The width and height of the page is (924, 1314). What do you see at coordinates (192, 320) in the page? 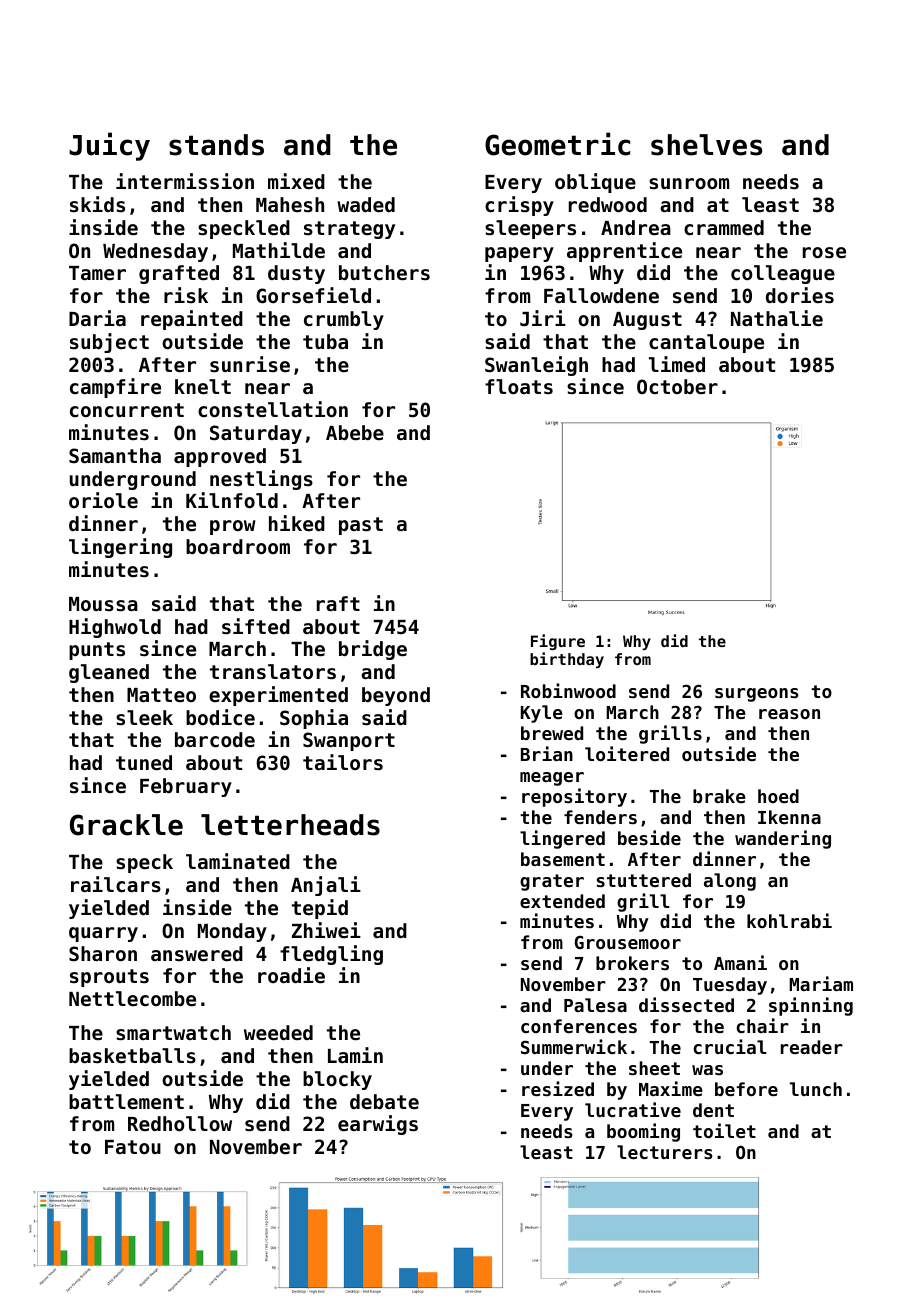
I see `repainted` at bounding box center [192, 320].
